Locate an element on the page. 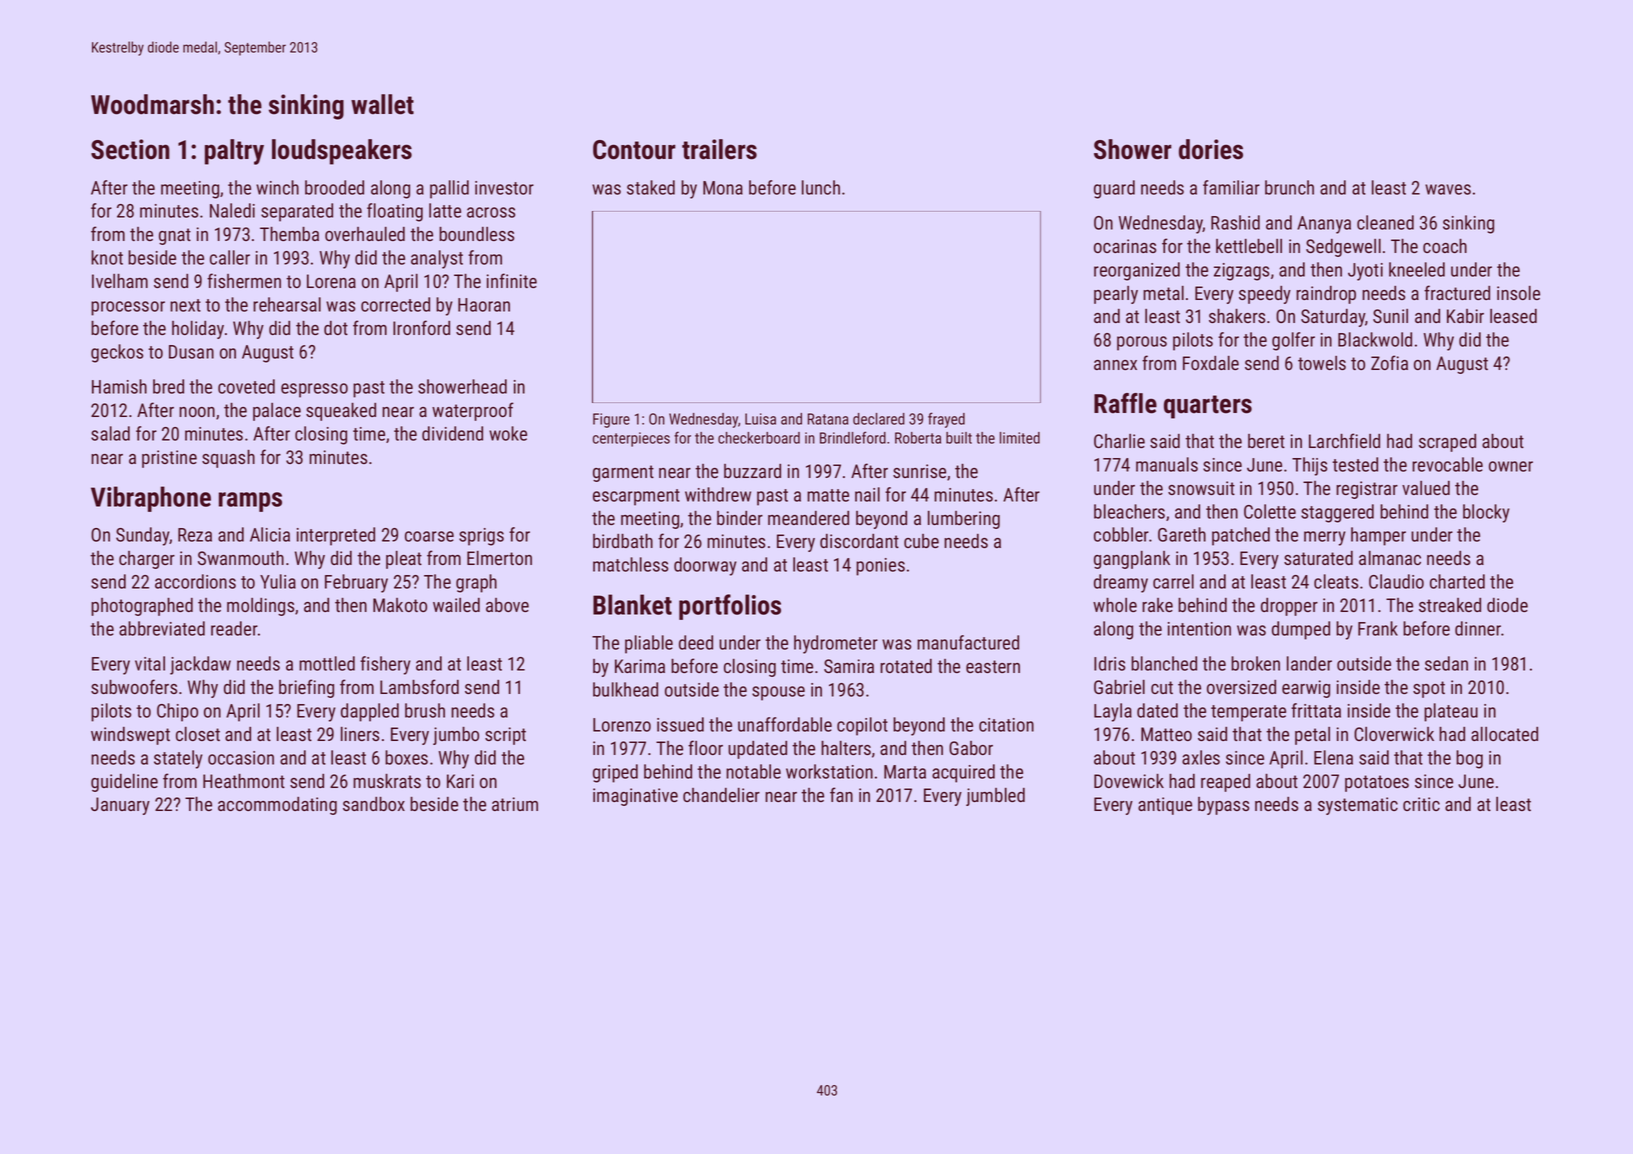  infinite is located at coordinates (512, 280).
